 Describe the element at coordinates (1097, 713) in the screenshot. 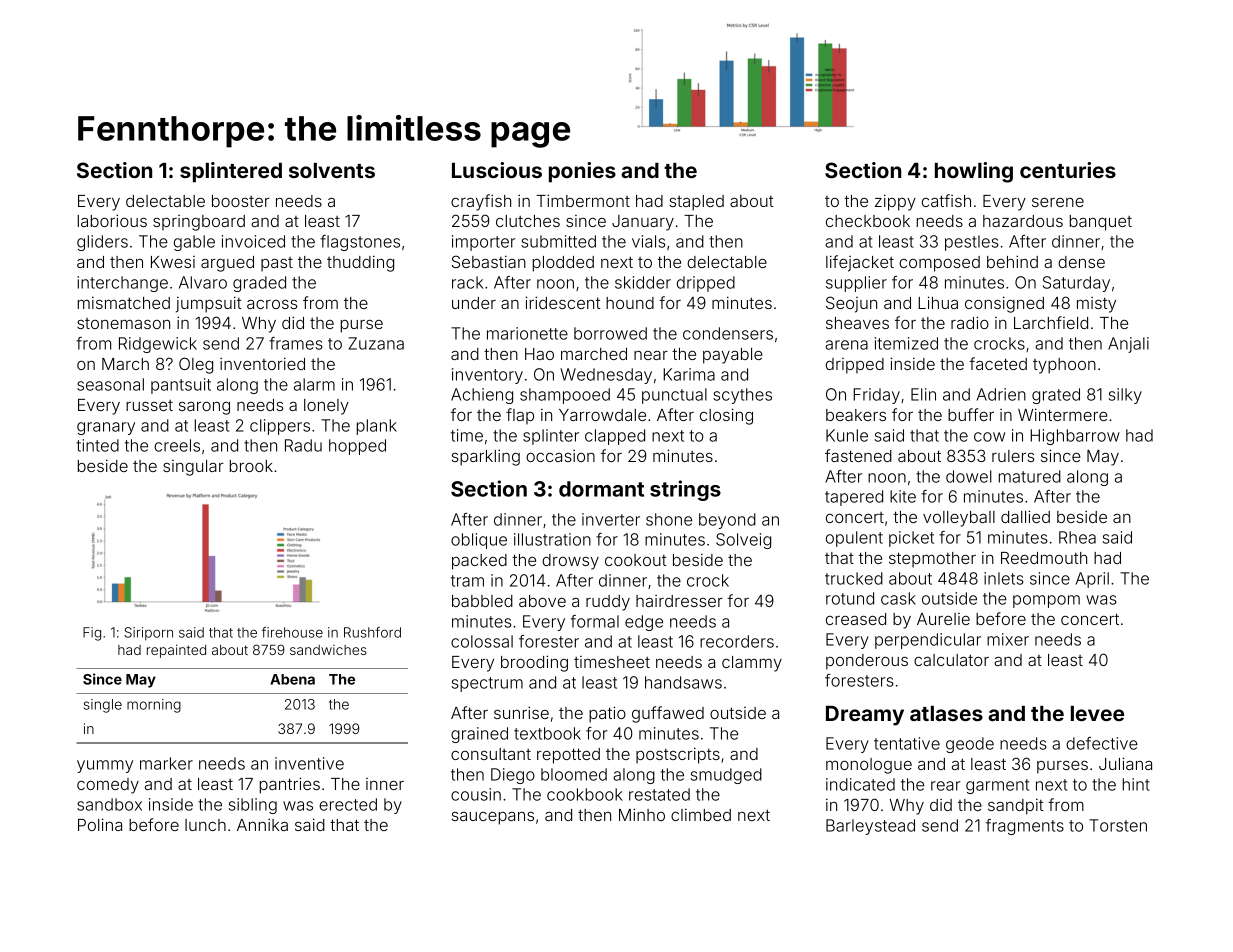

I see `levee` at that location.
